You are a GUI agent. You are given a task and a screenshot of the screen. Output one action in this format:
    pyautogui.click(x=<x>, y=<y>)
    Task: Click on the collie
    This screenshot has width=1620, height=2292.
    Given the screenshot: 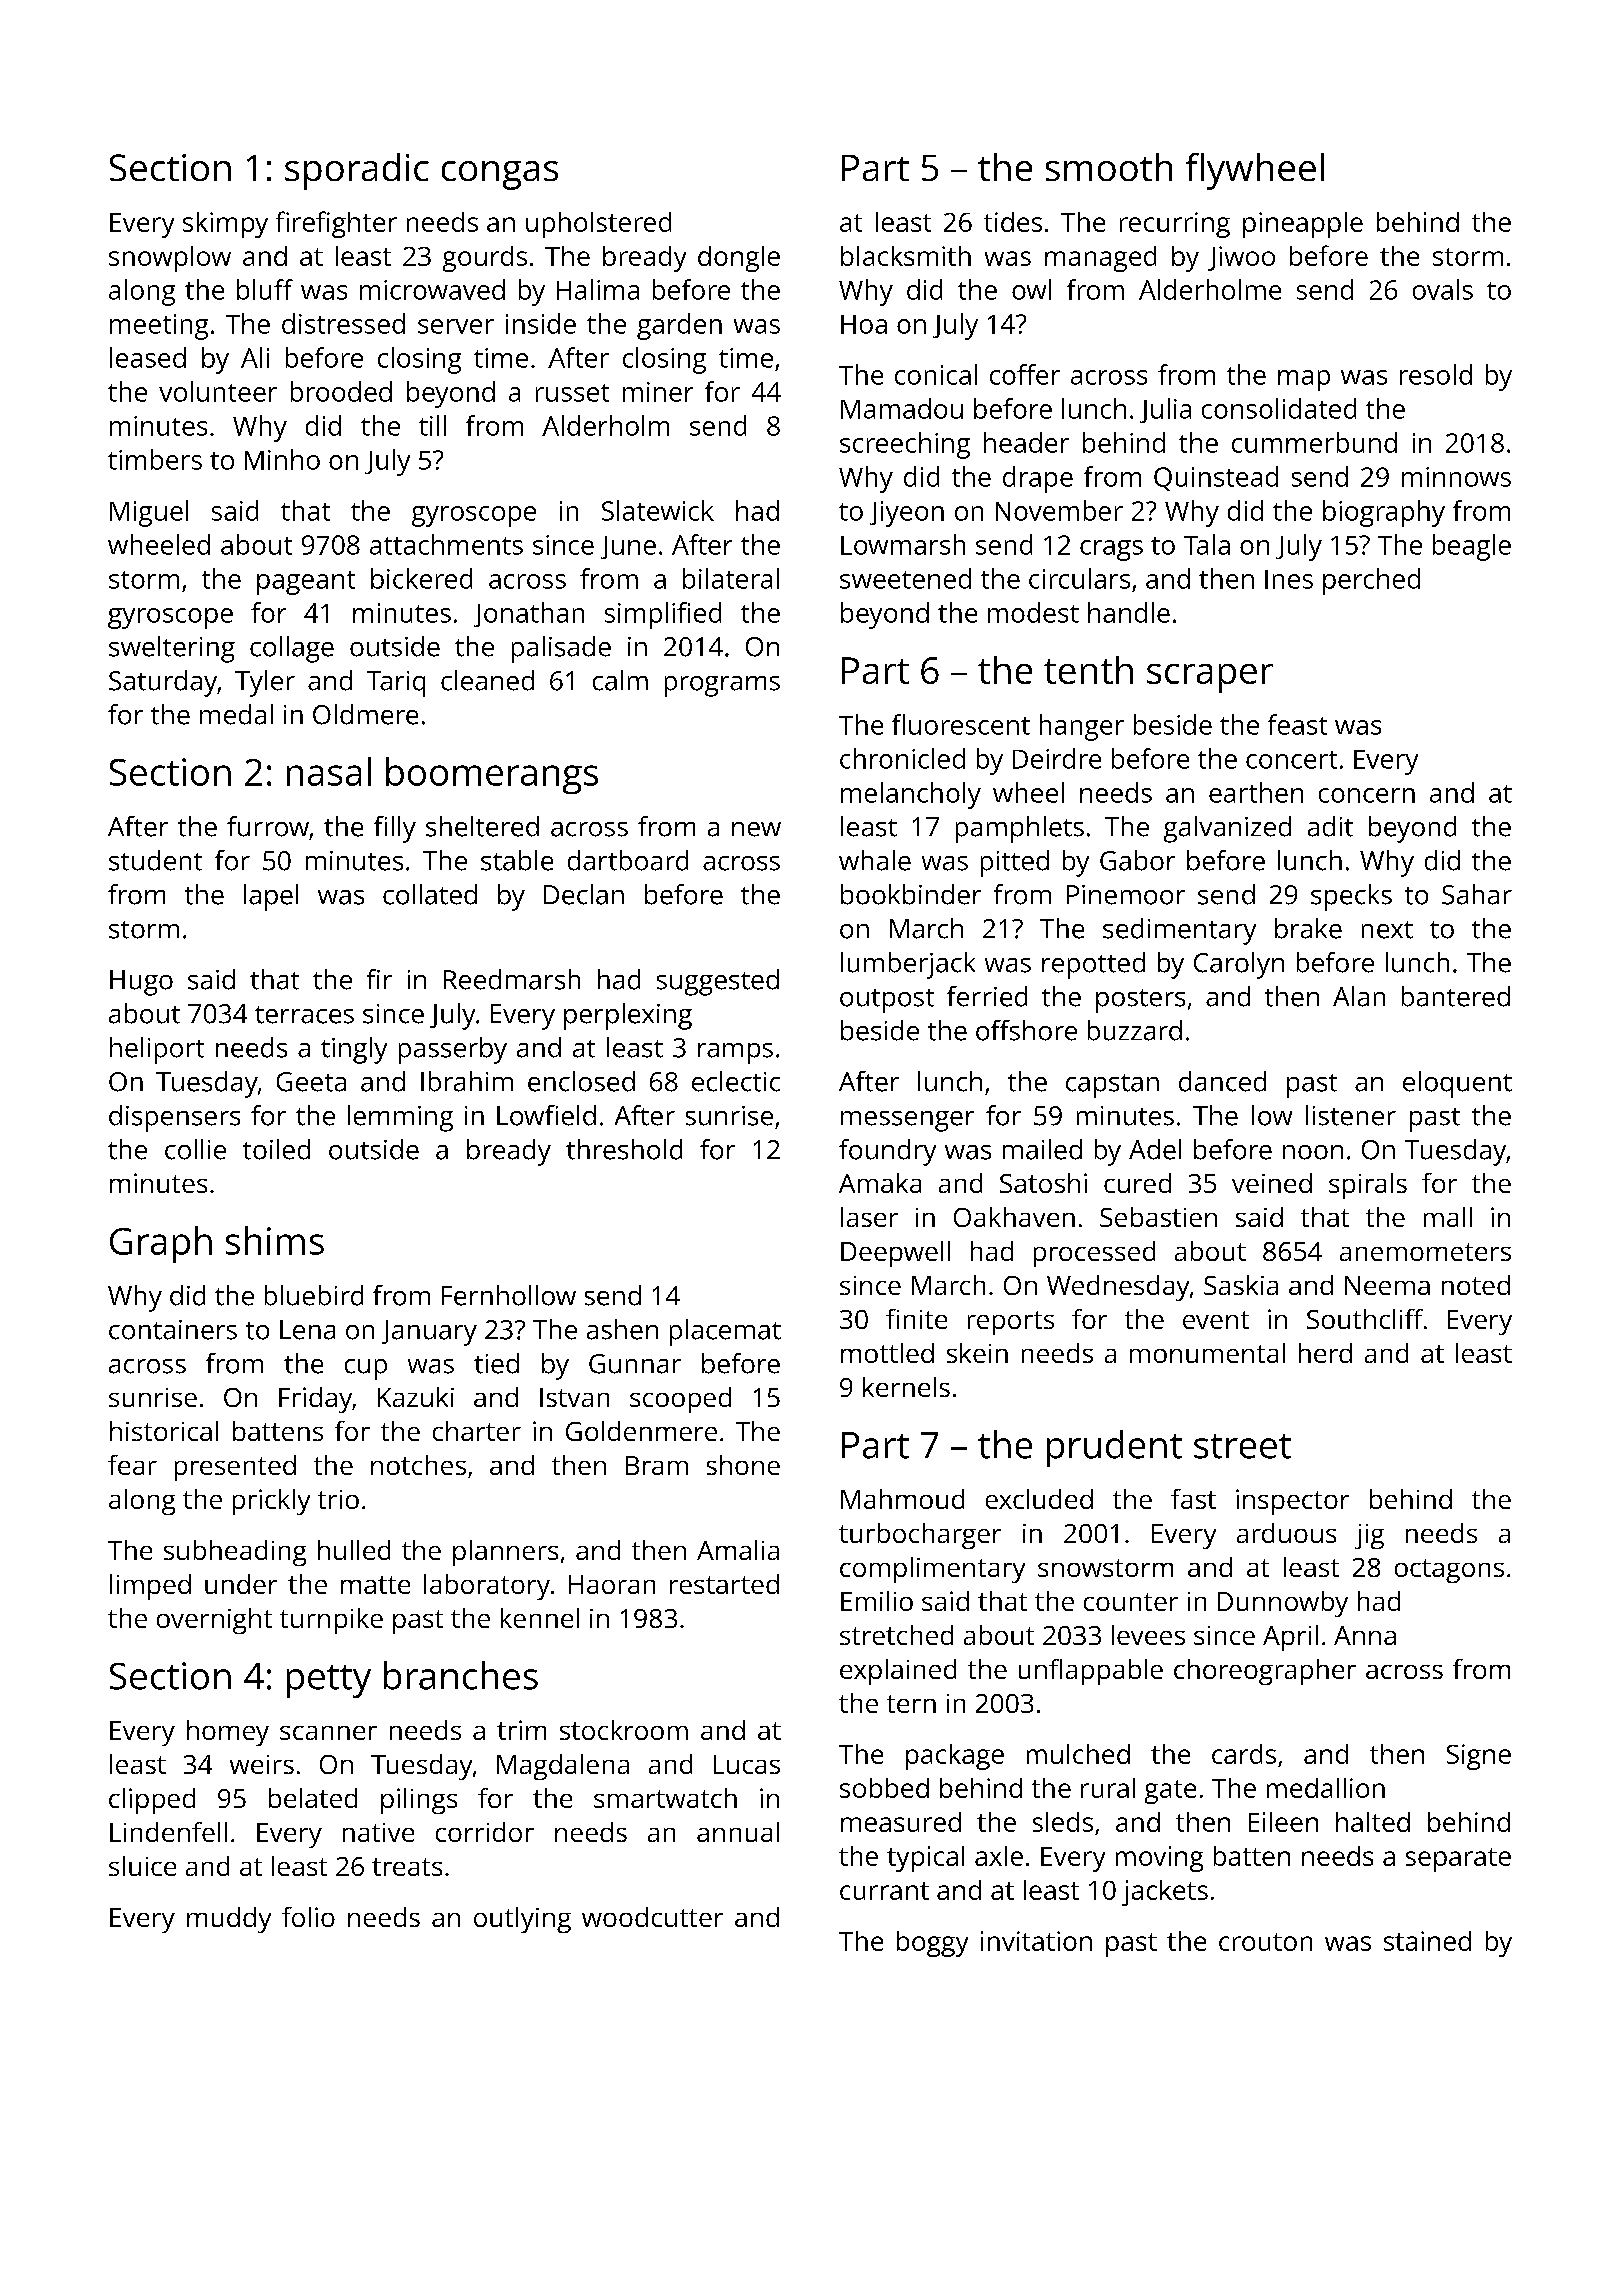 What is the action you would take?
    pyautogui.click(x=195, y=1149)
